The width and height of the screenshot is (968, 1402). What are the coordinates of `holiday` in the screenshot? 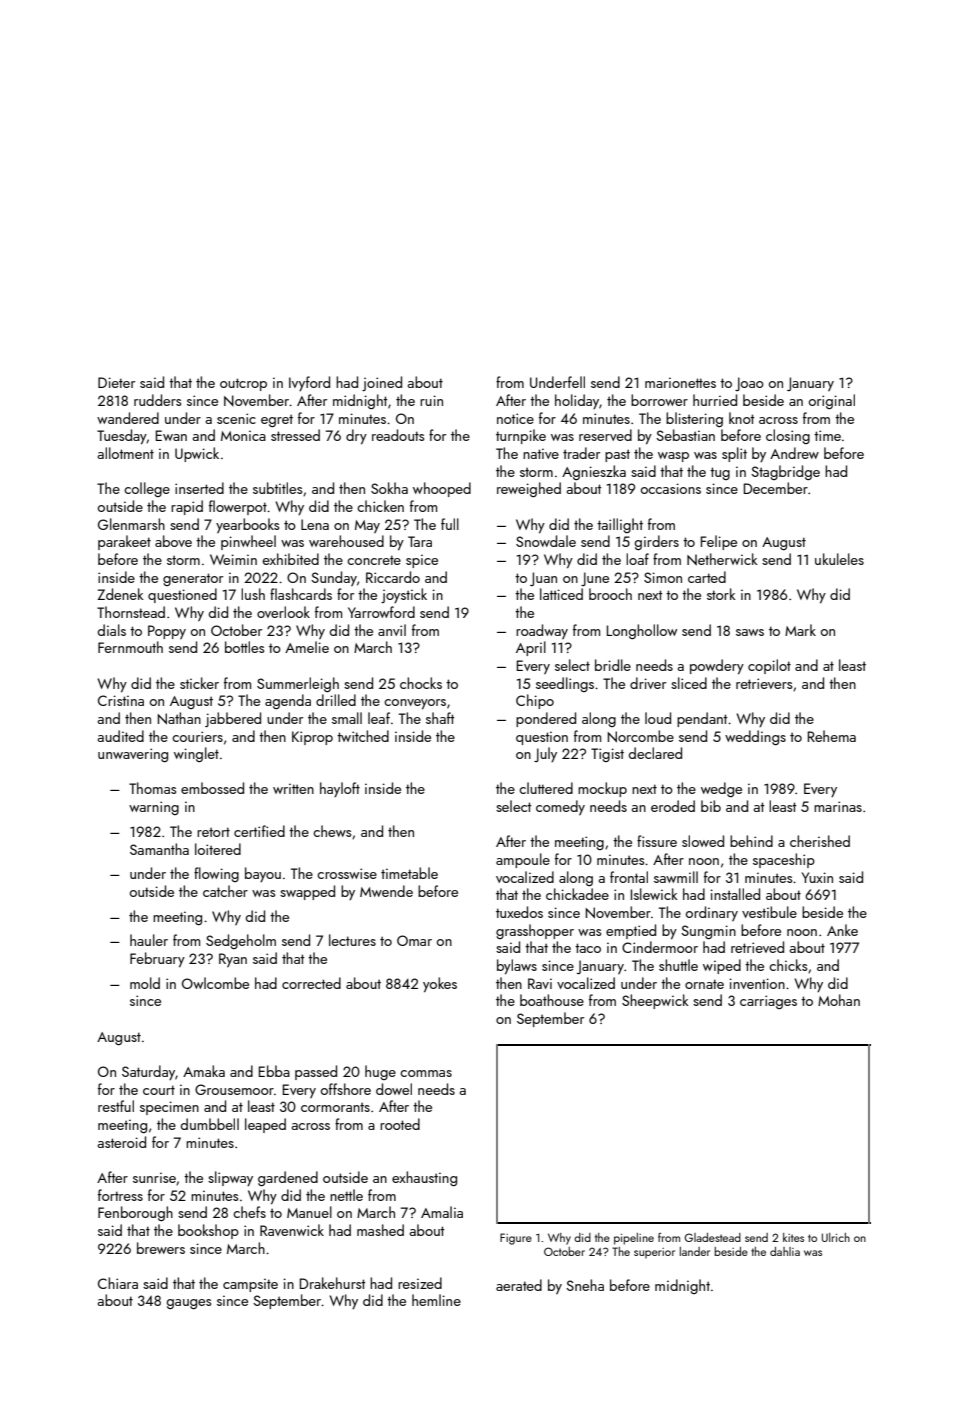 It's located at (577, 401).
